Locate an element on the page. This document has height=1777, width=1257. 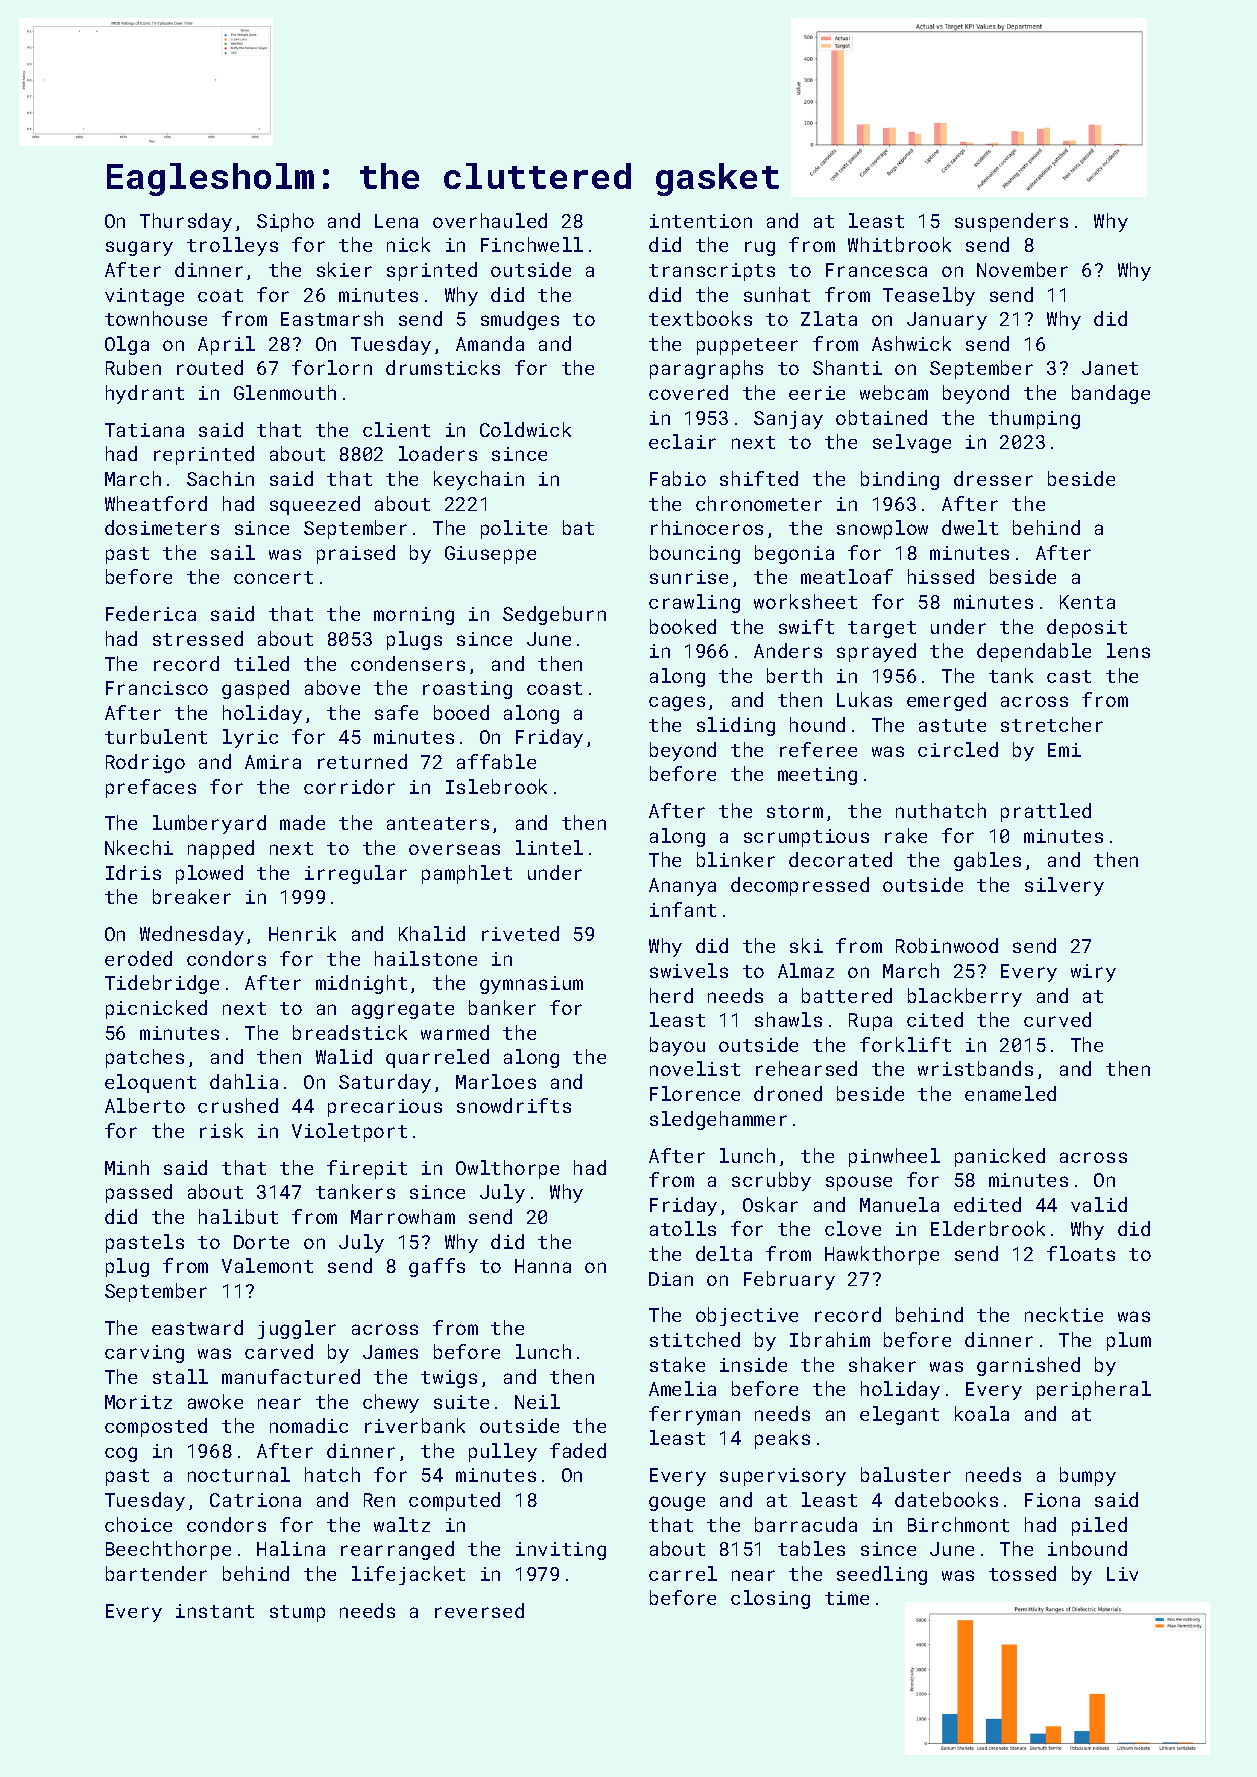
instant is located at coordinates (215, 1611).
